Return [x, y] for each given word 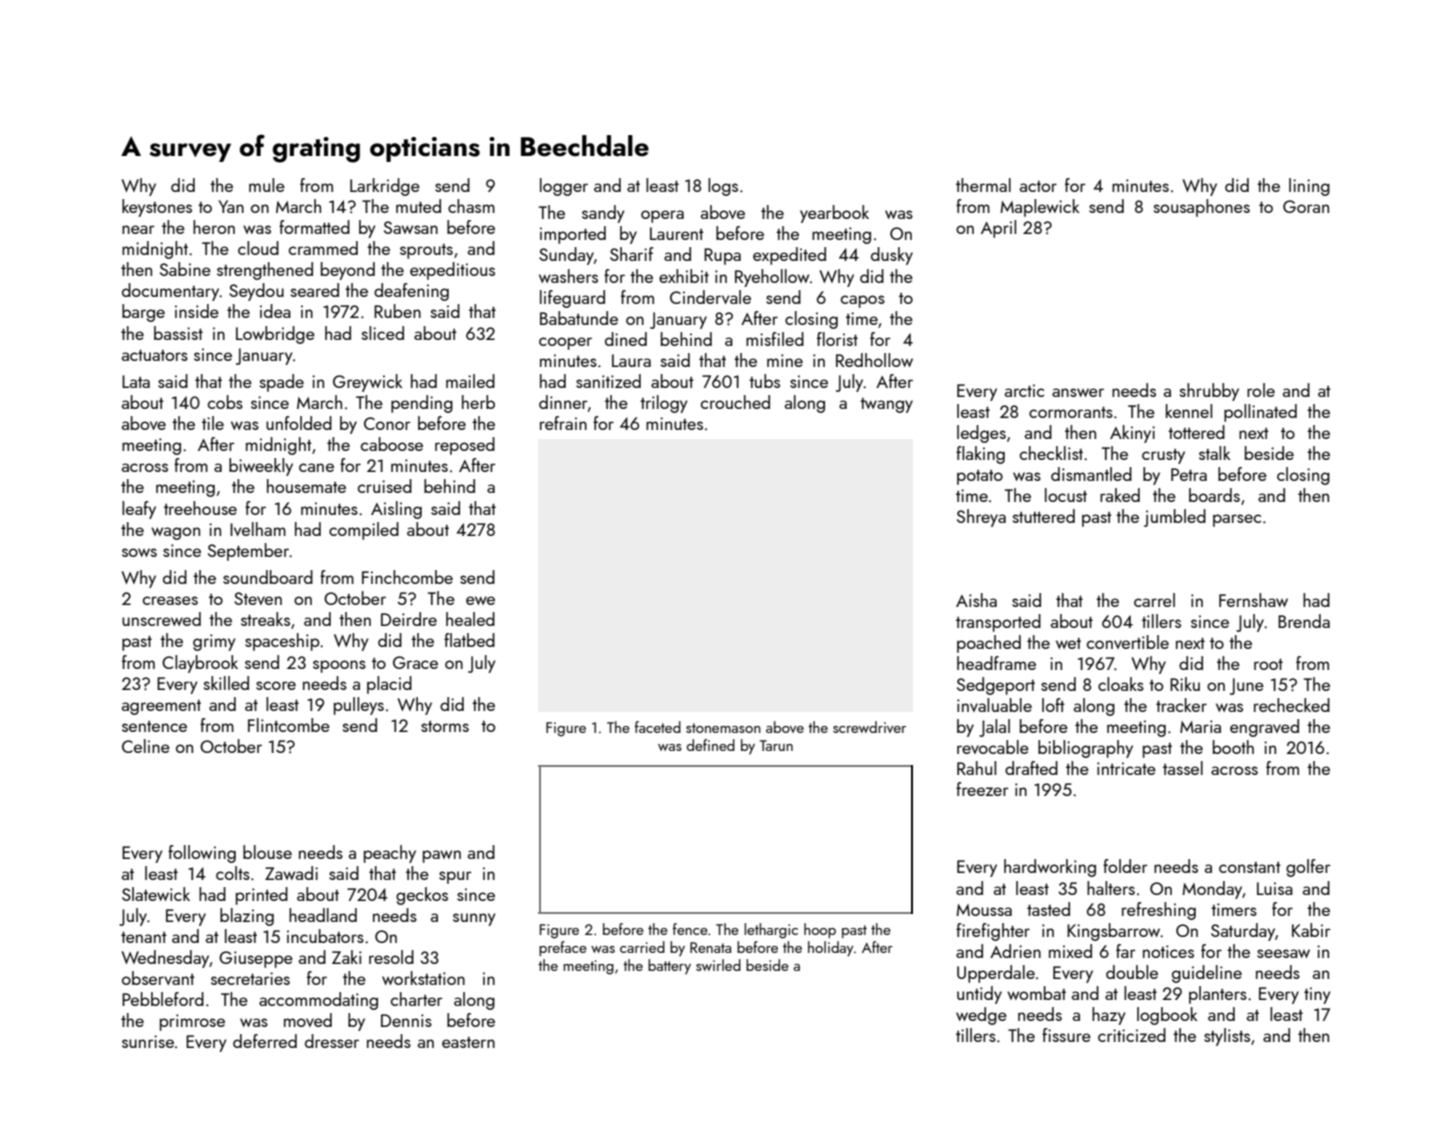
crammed [323, 248]
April [998, 229]
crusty [1163, 456]
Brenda [1304, 621]
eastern [468, 1042]
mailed [470, 381]
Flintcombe [289, 725]
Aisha [976, 600]
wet [1068, 643]
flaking [980, 455]
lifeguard [572, 299]
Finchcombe [407, 577]
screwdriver [869, 727]
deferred [265, 1041]
